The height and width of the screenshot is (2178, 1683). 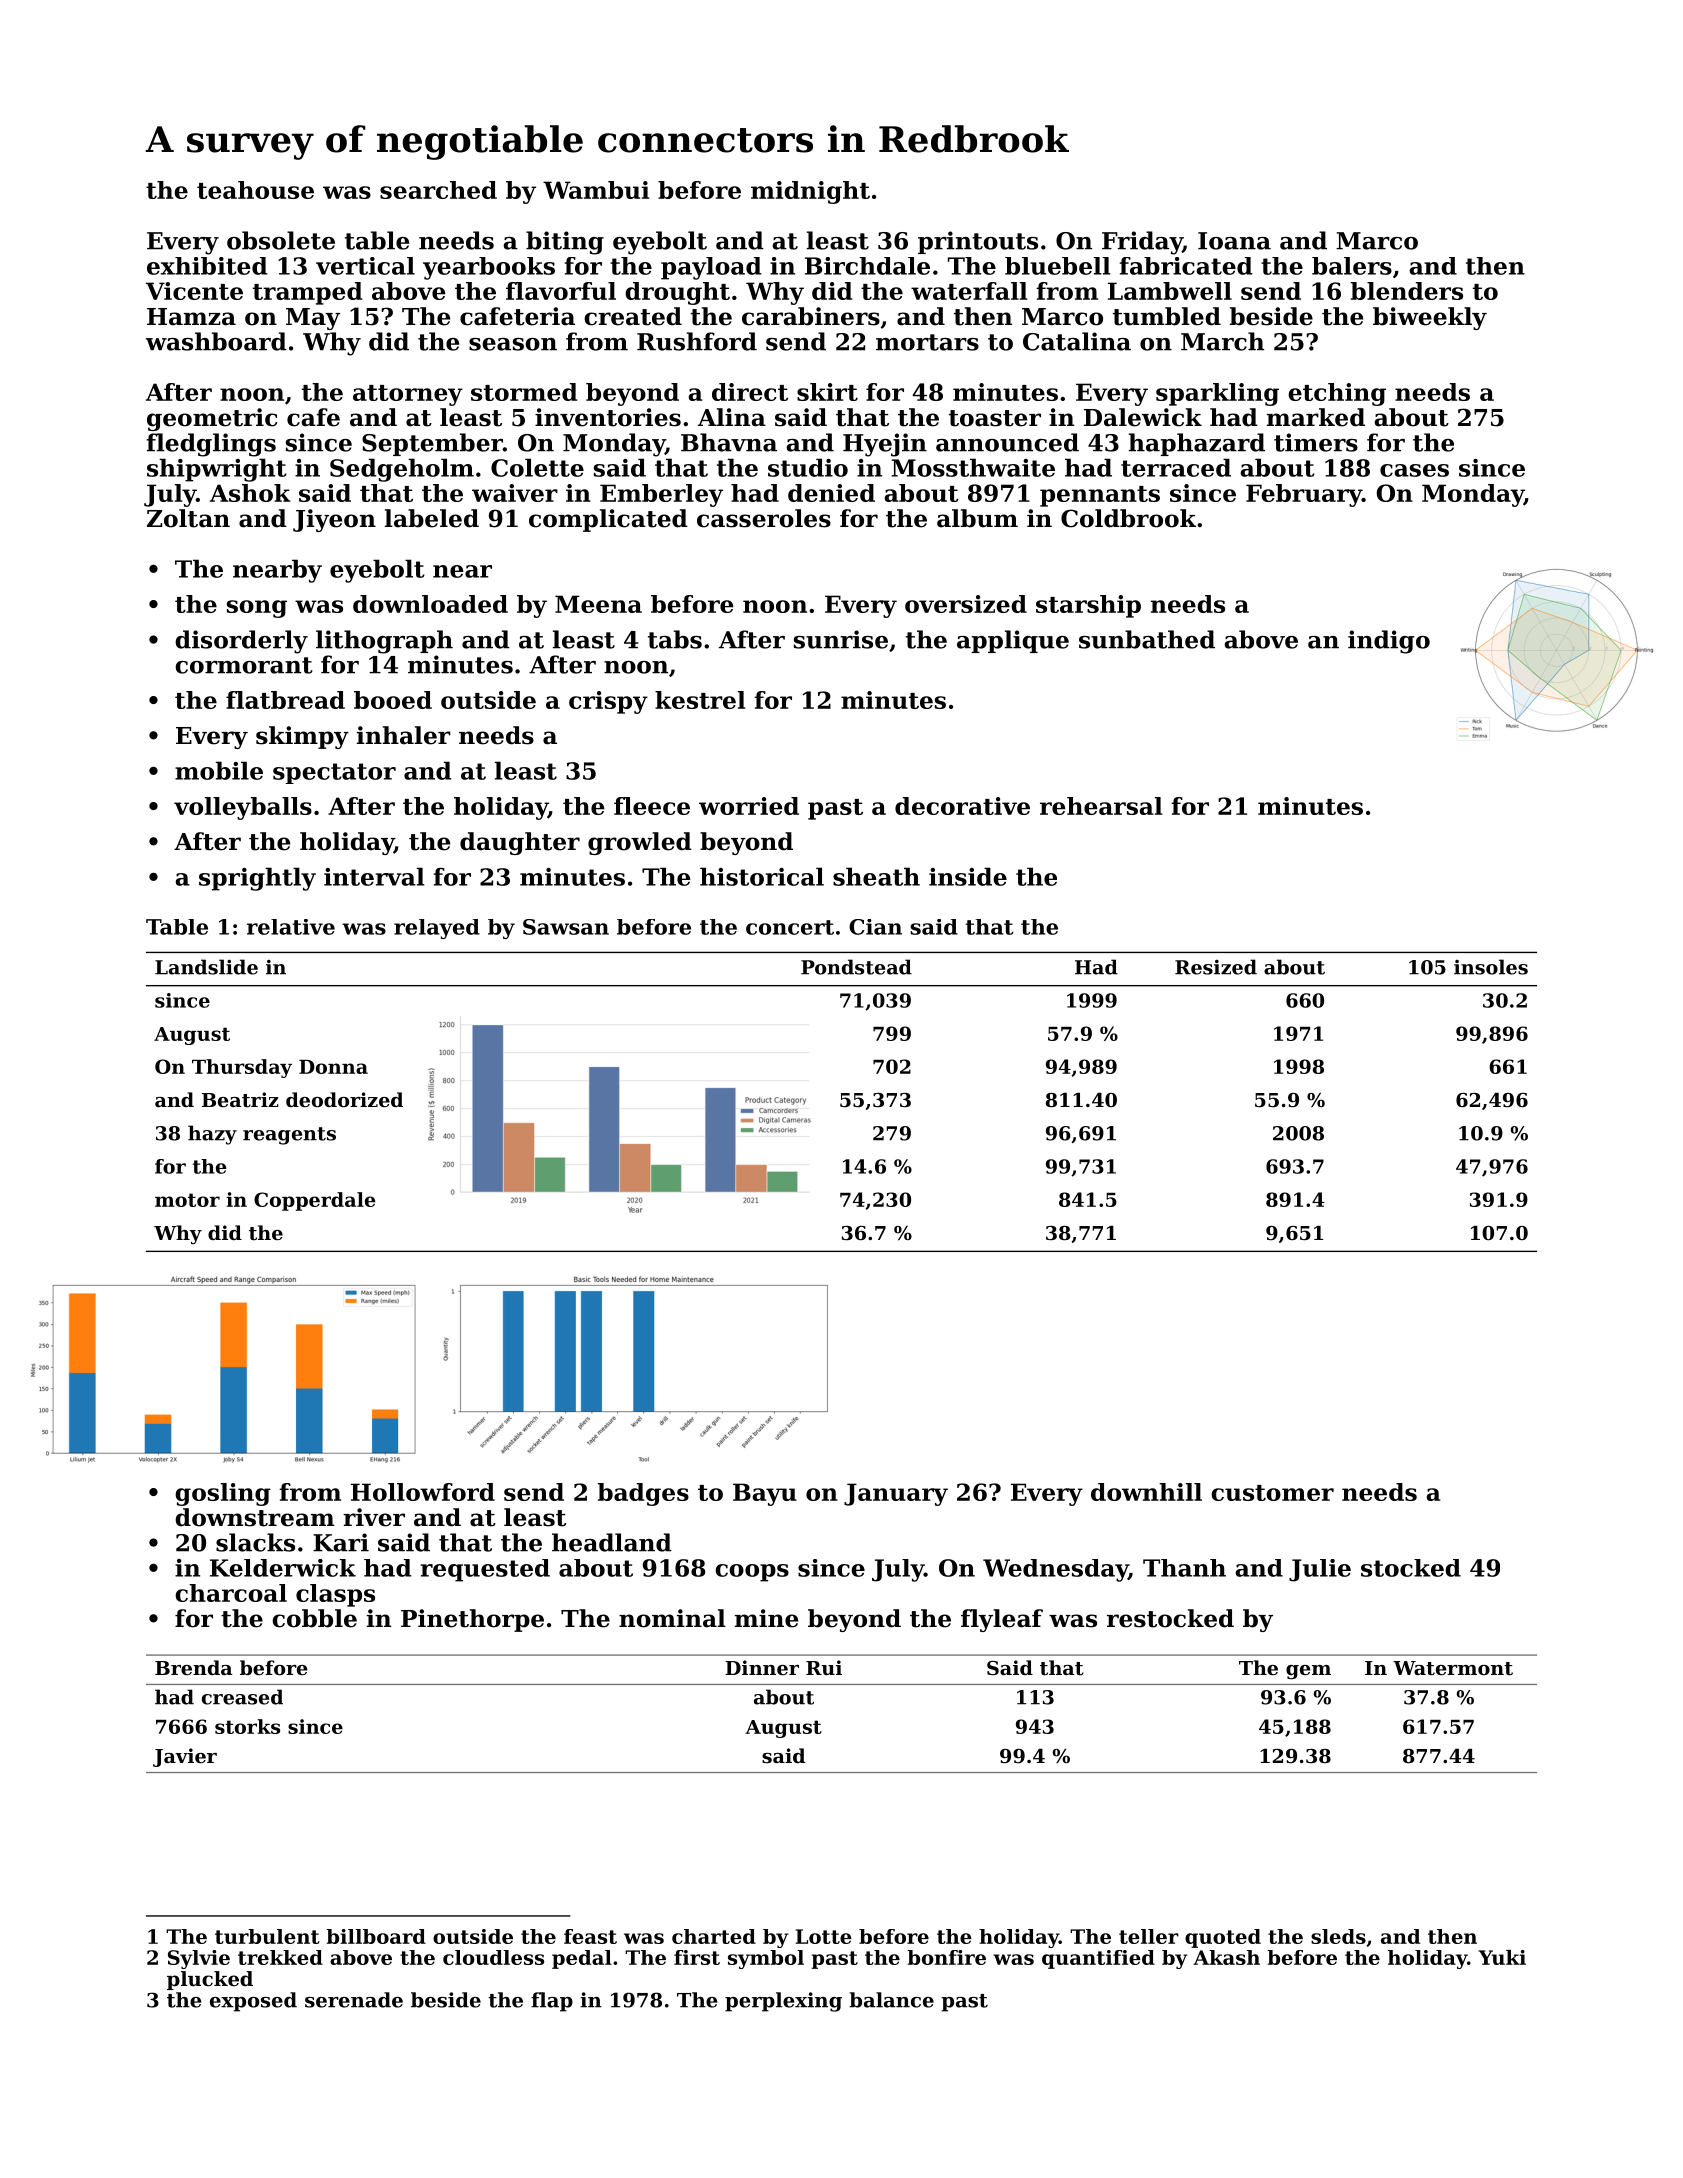 What do you see at coordinates (211, 445) in the screenshot?
I see `fledglings` at bounding box center [211, 445].
